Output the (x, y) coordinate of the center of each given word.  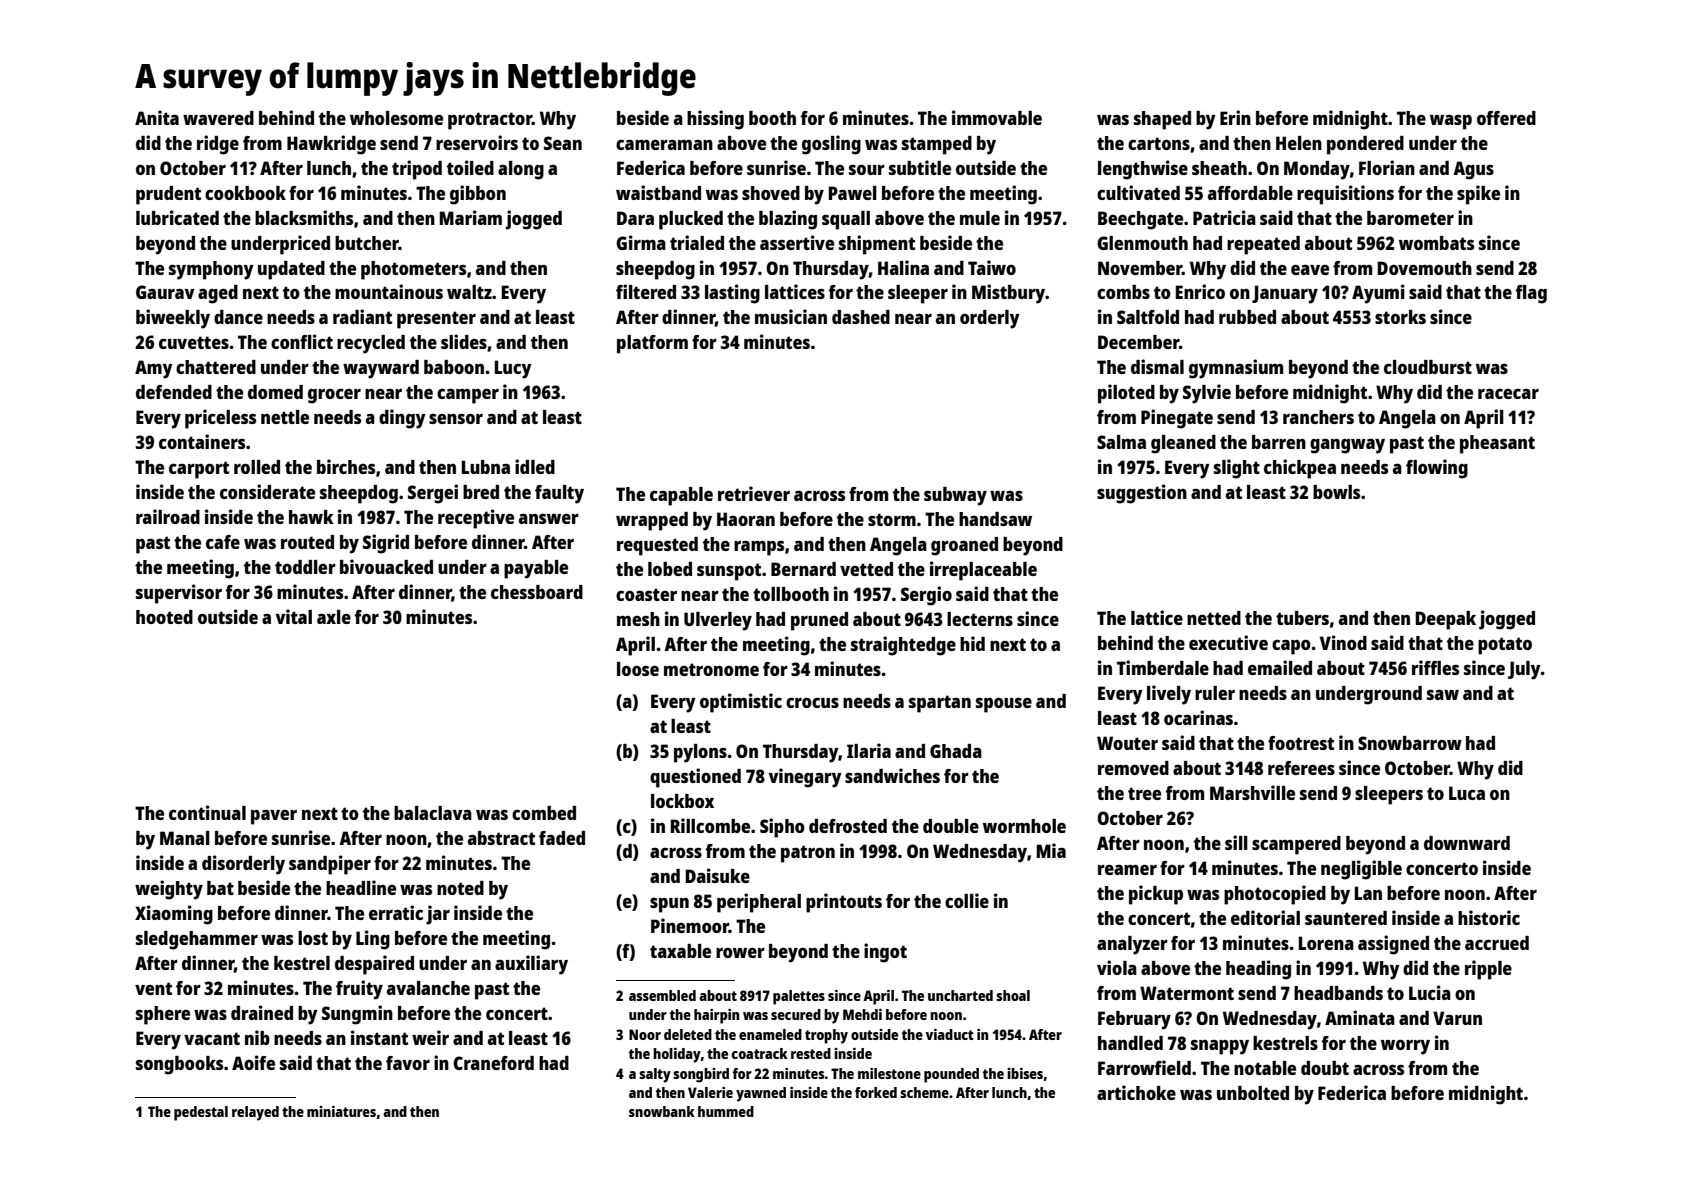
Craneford (493, 1063)
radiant (362, 316)
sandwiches (892, 775)
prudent (168, 195)
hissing (715, 120)
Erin (1235, 117)
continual (207, 812)
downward (1467, 843)
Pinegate (1177, 419)
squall (846, 220)
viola (1117, 967)
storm (892, 519)
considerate (267, 491)
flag (1531, 294)
